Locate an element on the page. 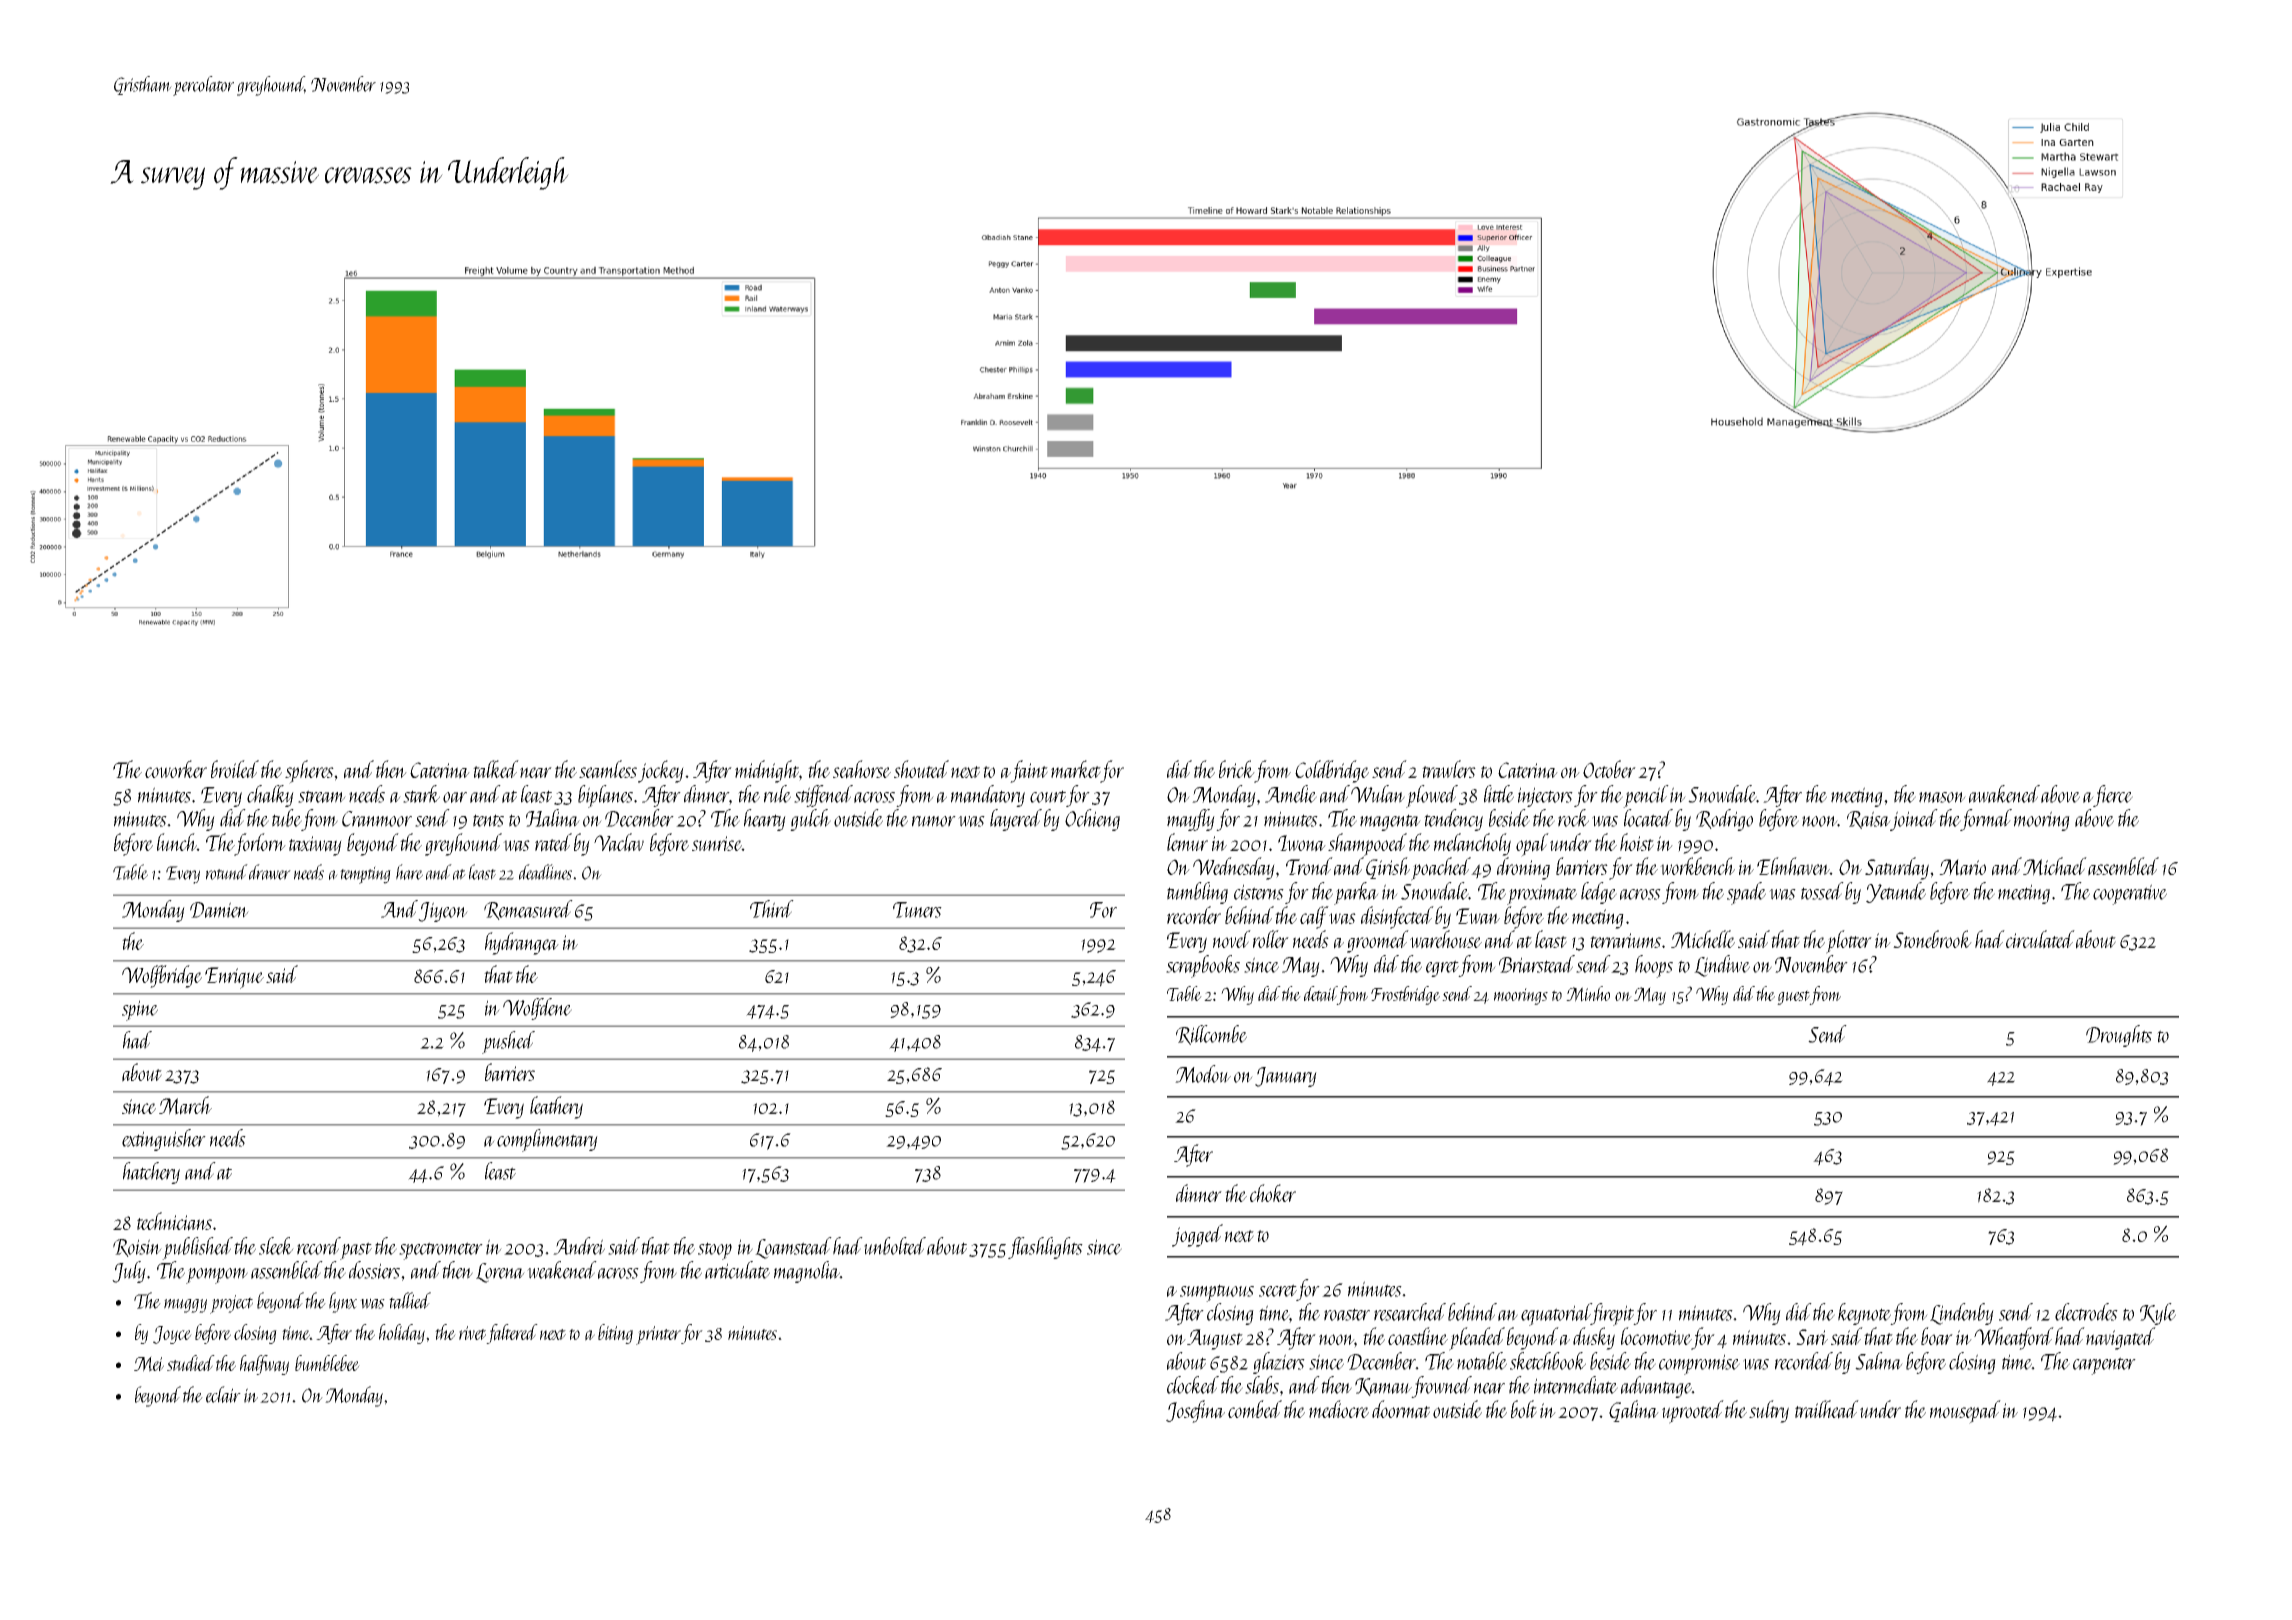 This document has height=1620, width=2292. hare is located at coordinates (409, 872).
